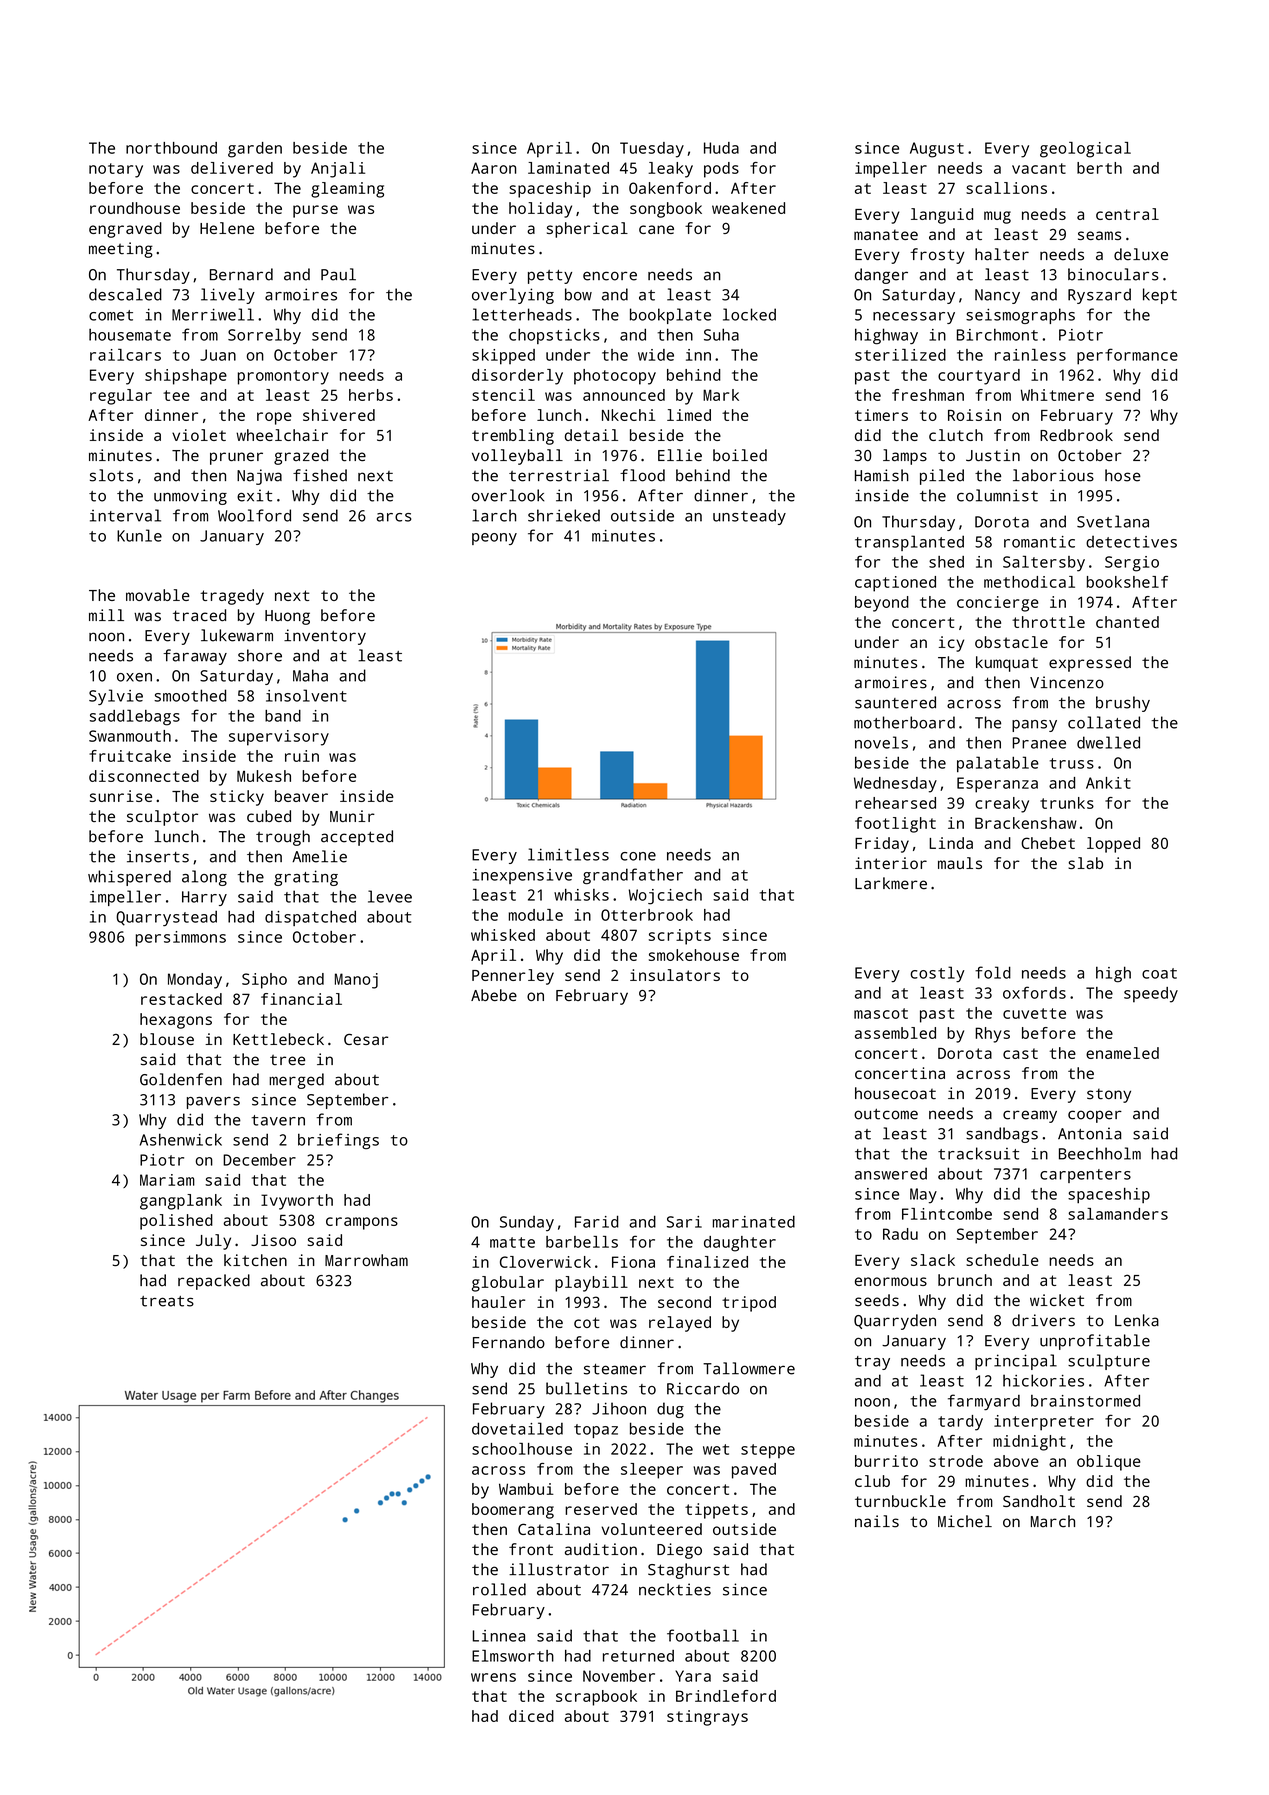  I want to click on slots, so click(111, 475).
